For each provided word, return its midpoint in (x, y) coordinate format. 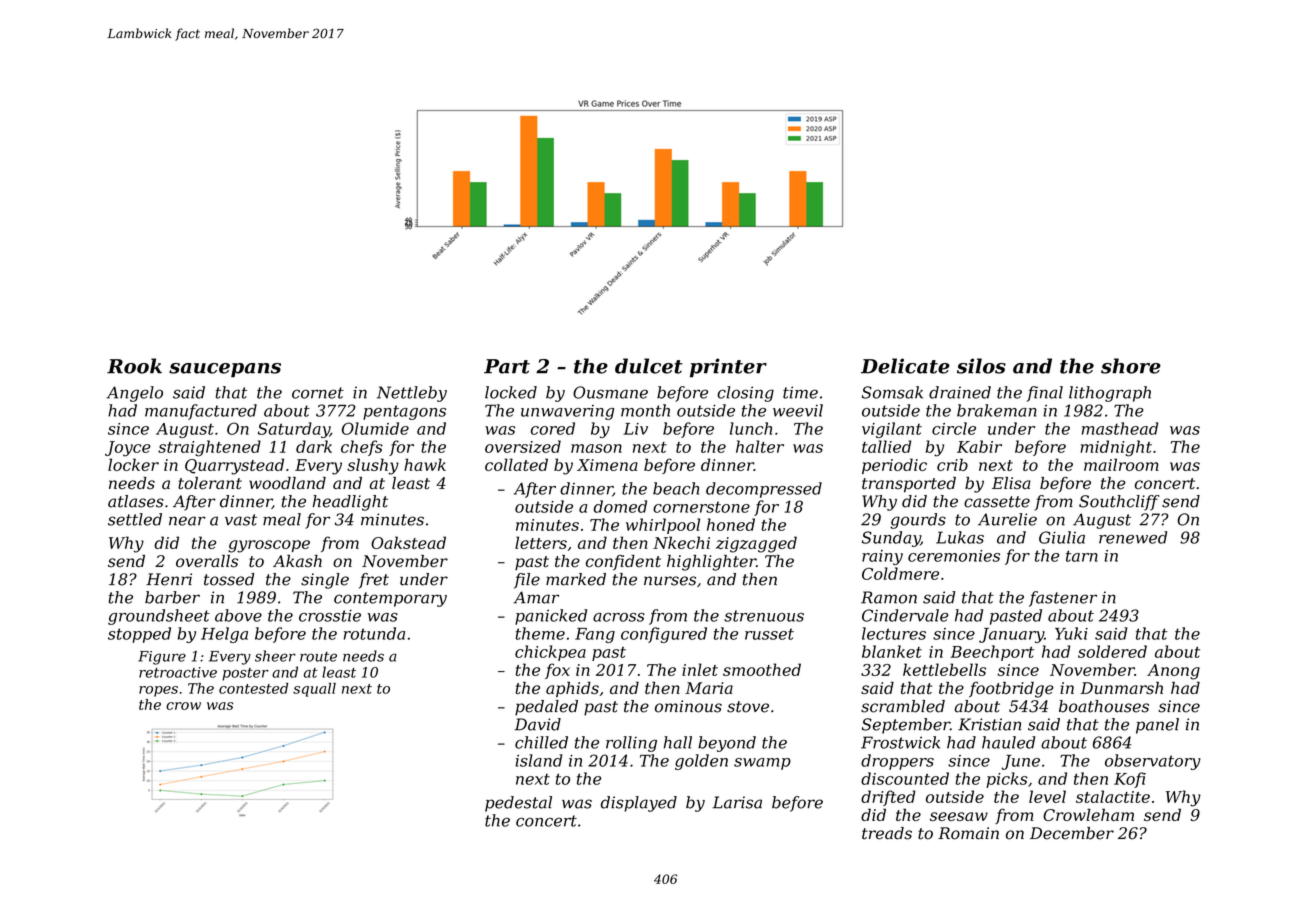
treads (887, 833)
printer (728, 367)
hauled (1008, 742)
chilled (541, 742)
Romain (968, 833)
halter (760, 446)
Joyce (128, 449)
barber (172, 597)
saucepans (225, 370)
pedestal (518, 804)
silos (981, 366)
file (527, 581)
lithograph (1110, 394)
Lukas (960, 537)
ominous (688, 706)
